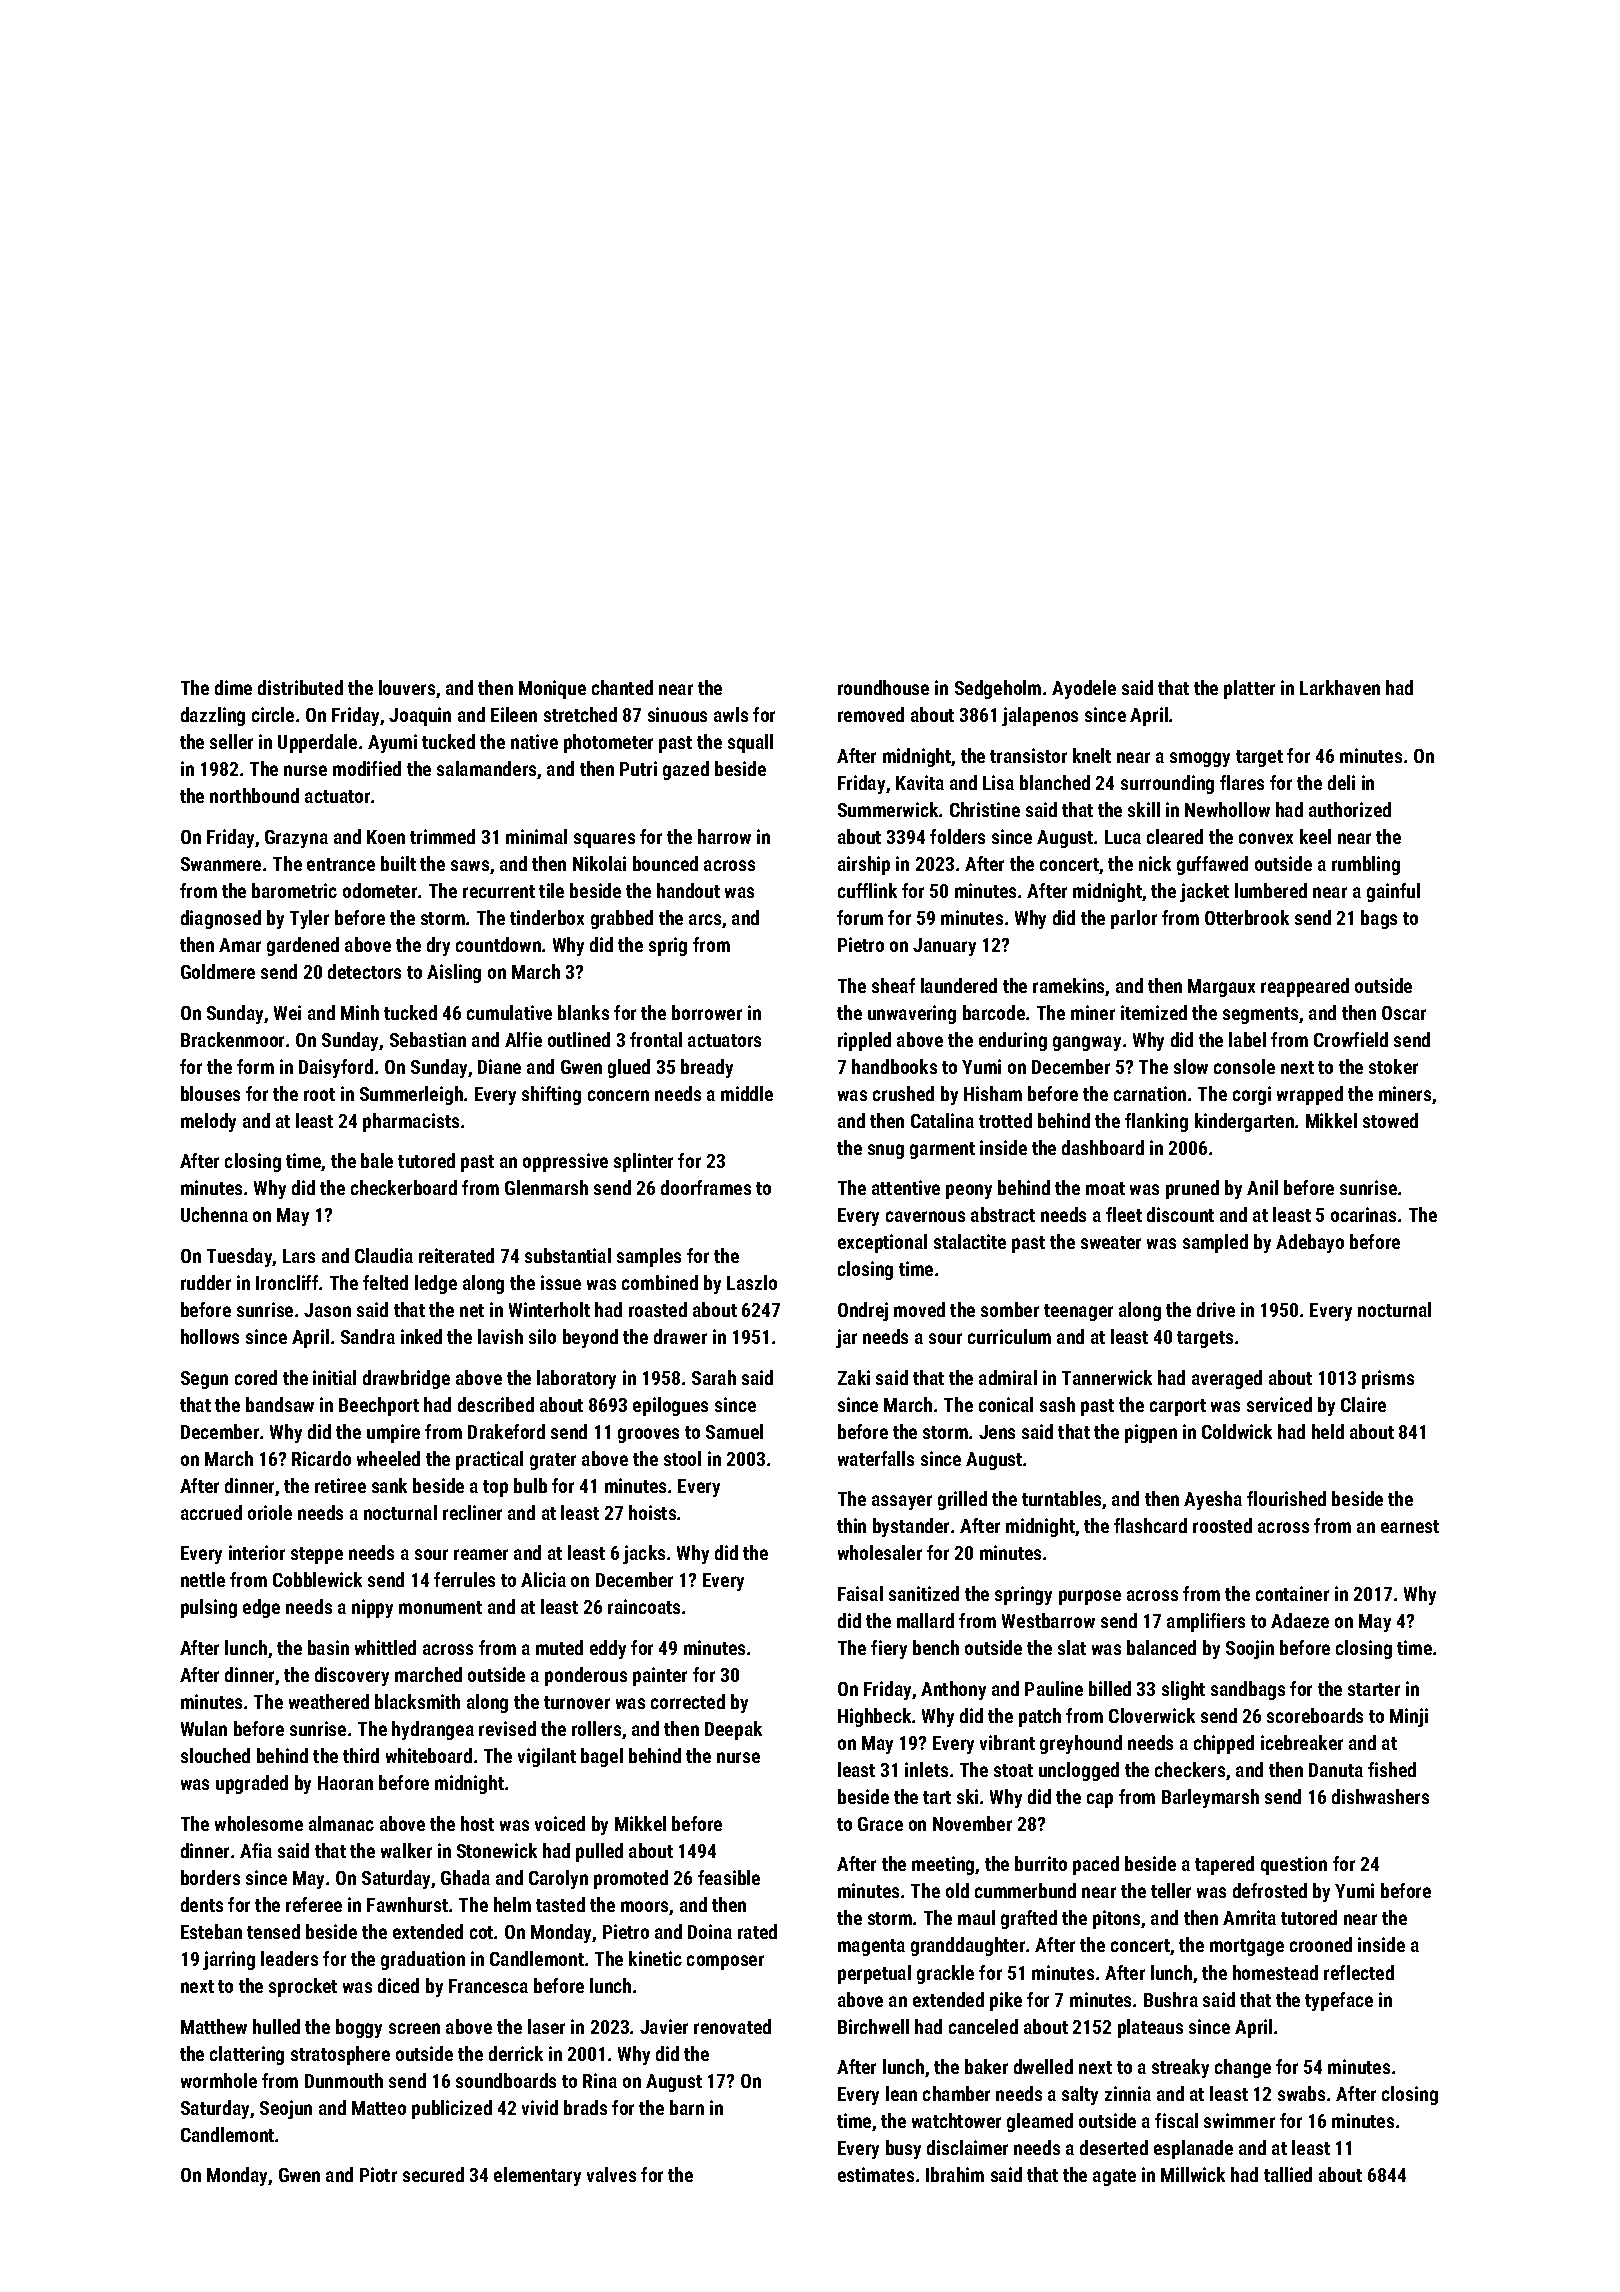 This screenshot has width=1620, height=2292. What do you see at coordinates (1090, 1597) in the screenshot?
I see `purpose` at bounding box center [1090, 1597].
